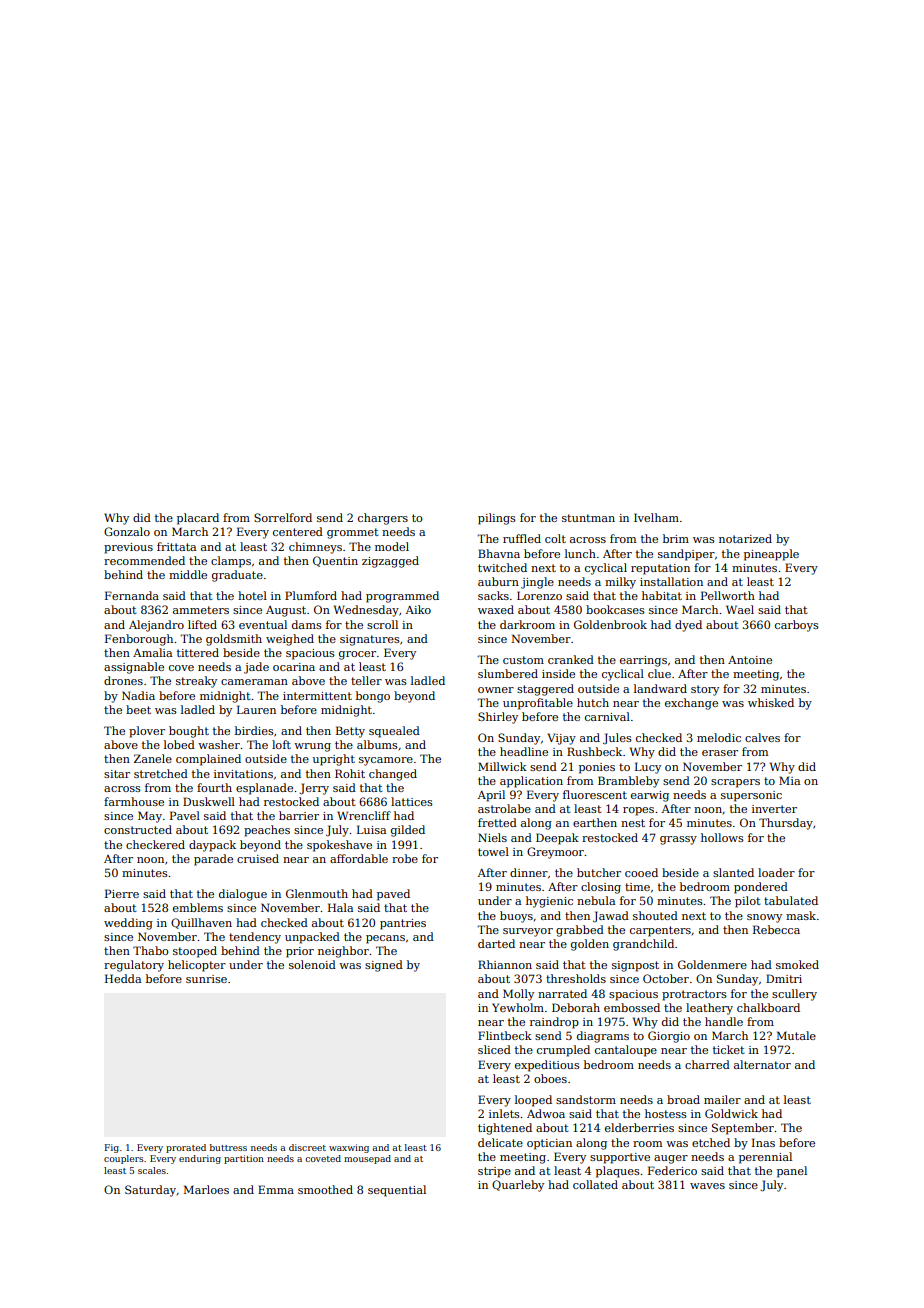  I want to click on application, so click(531, 782).
